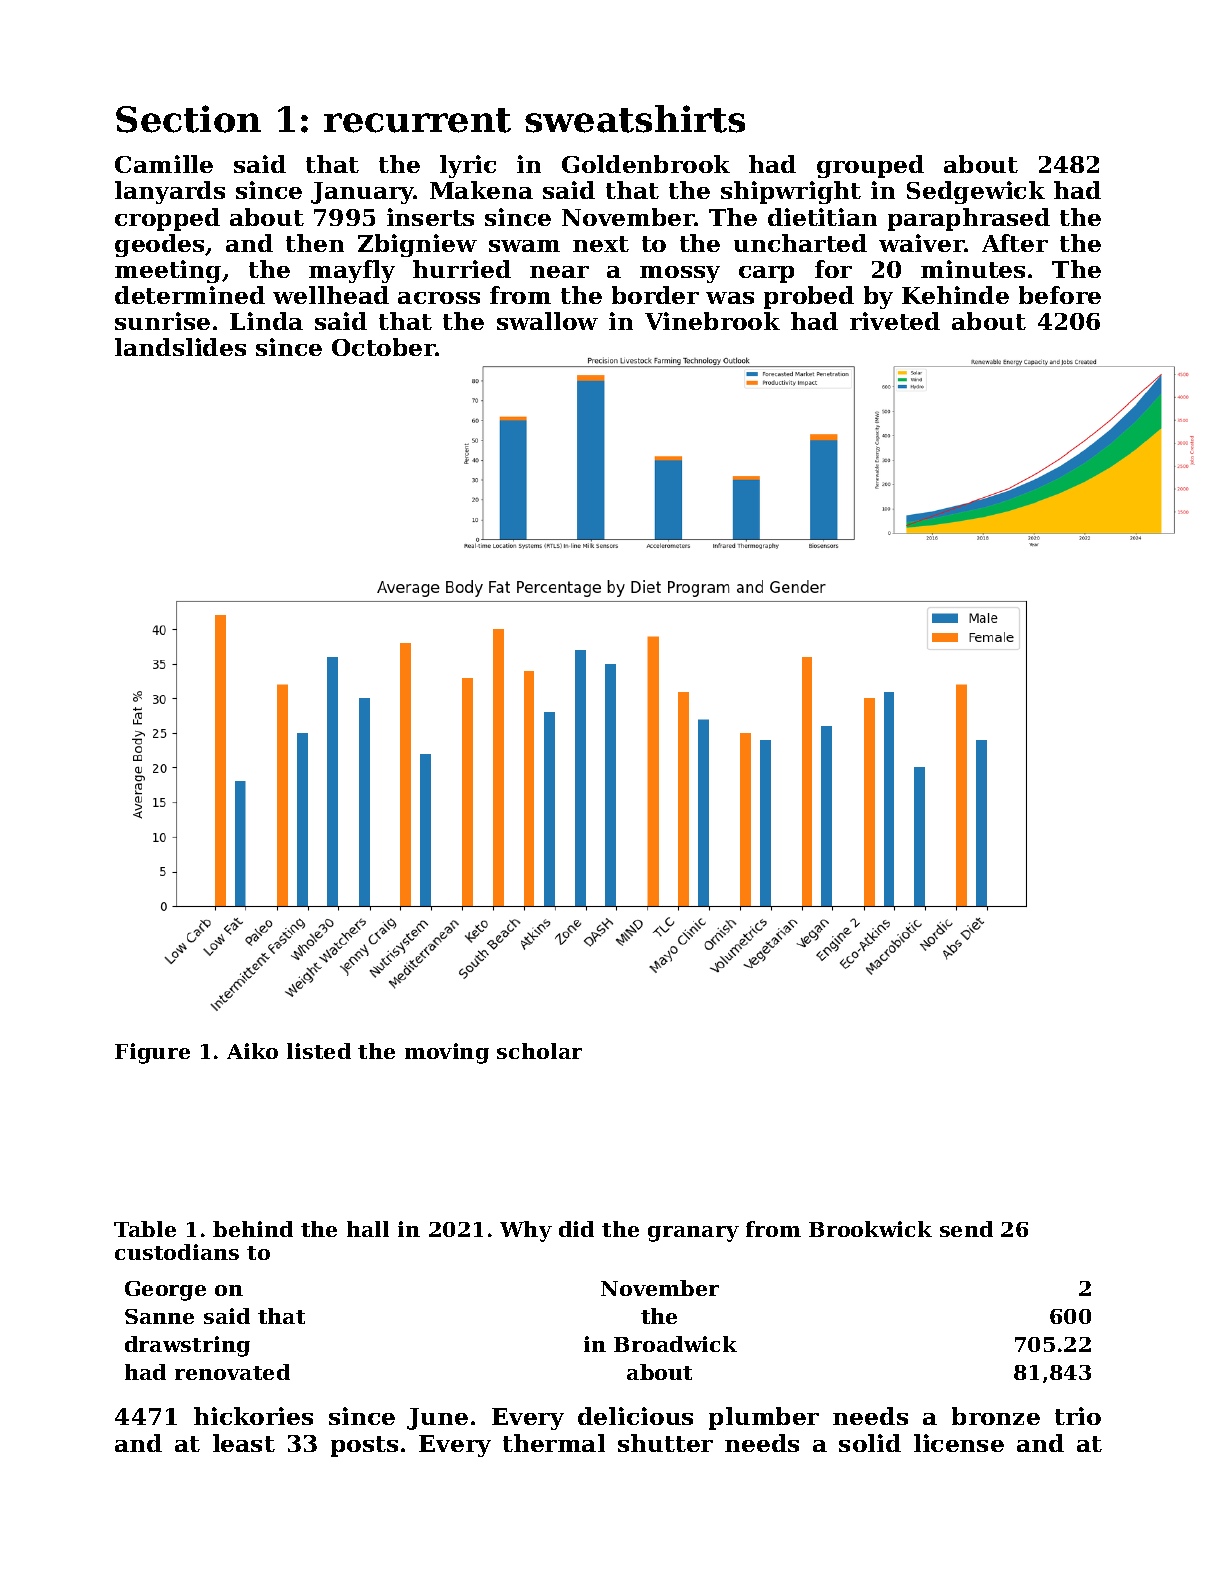 The image size is (1217, 1575). I want to click on grouped, so click(870, 166).
